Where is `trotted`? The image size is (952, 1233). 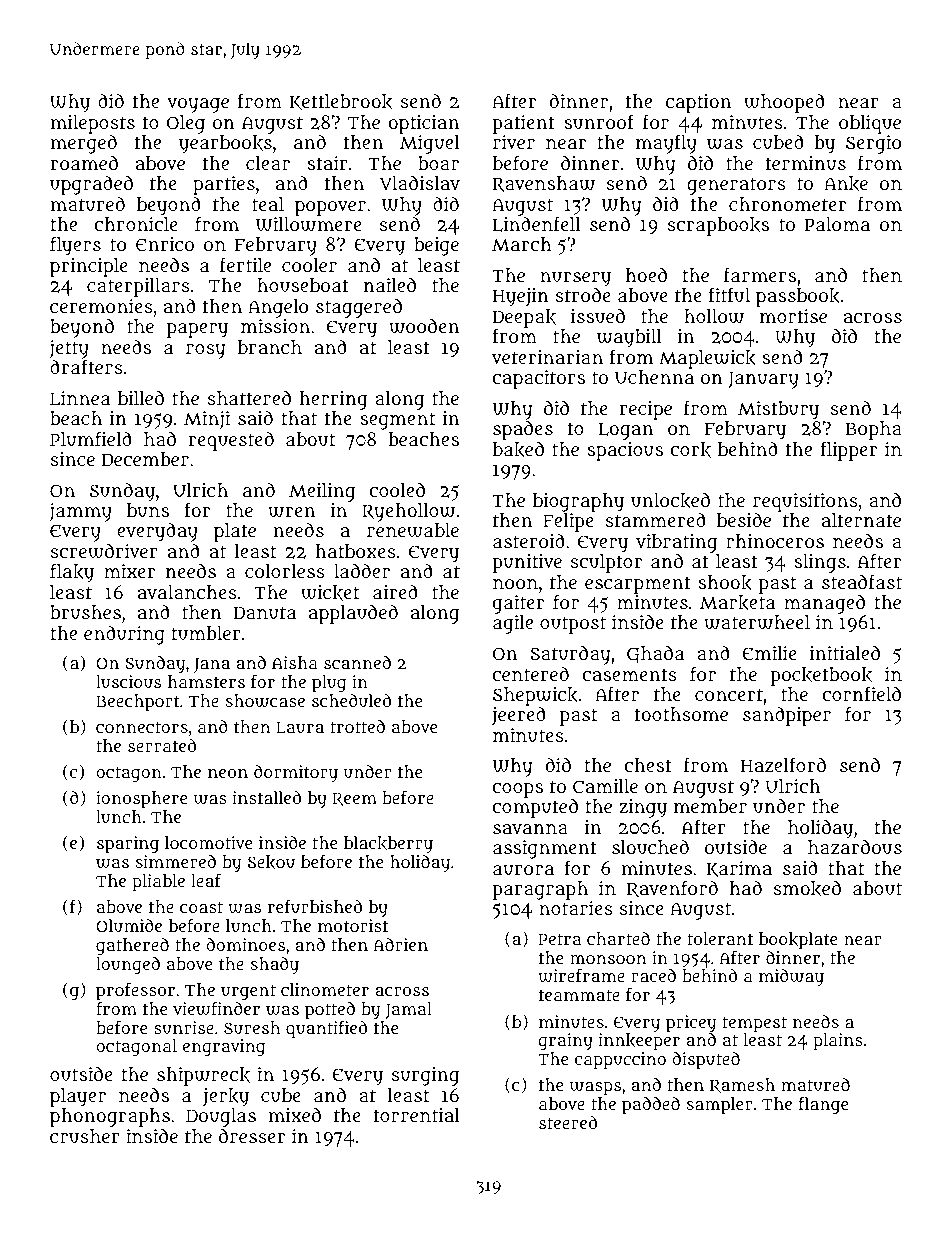
trotted is located at coordinates (357, 726).
